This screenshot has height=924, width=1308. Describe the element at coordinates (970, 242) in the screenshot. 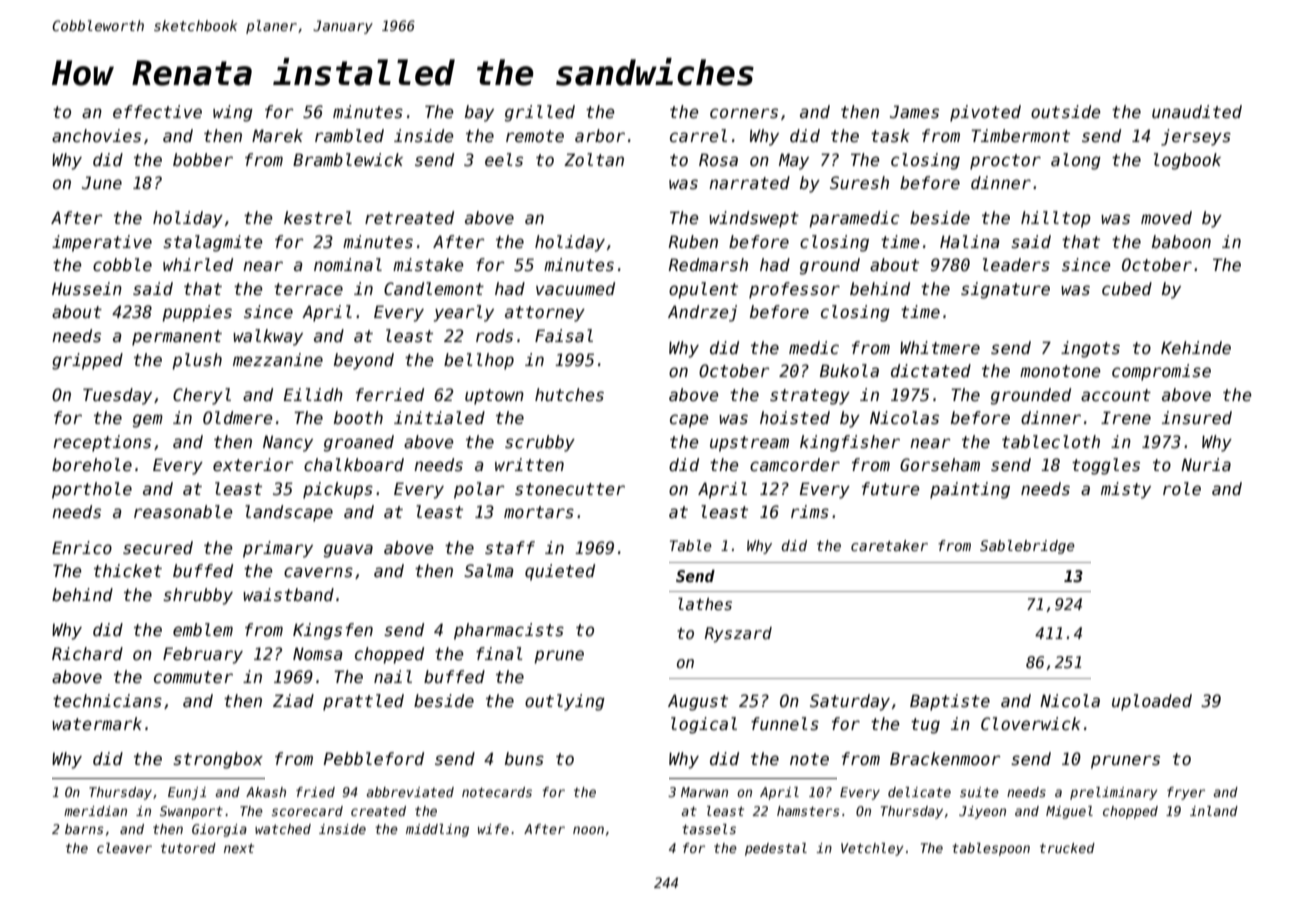

I see `Halina` at that location.
